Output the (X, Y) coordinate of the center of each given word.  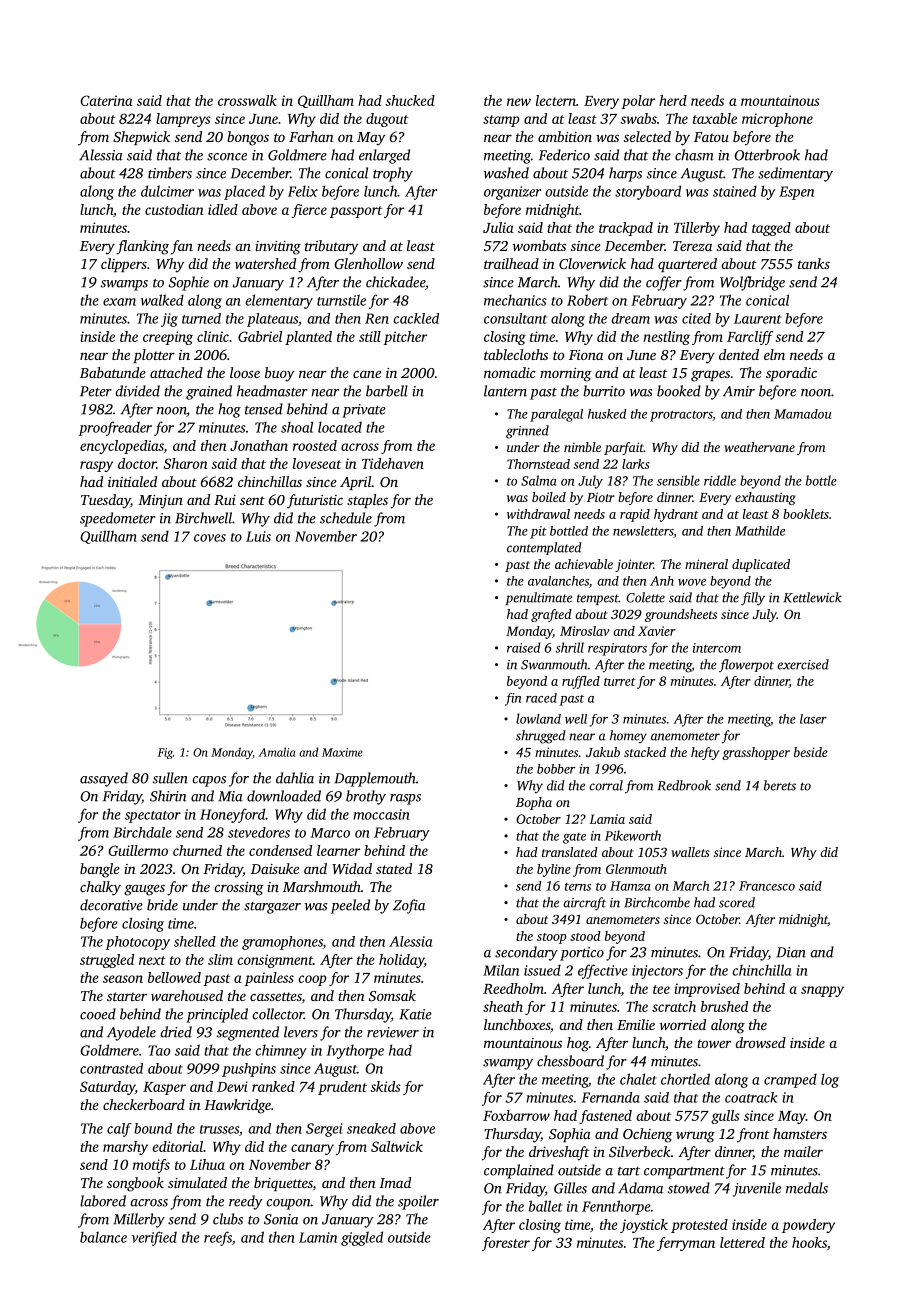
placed (244, 192)
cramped (790, 1080)
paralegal (556, 415)
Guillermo (138, 850)
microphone (777, 120)
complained (519, 1171)
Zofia (409, 906)
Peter (96, 391)
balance (103, 1237)
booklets (806, 514)
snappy (822, 991)
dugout (387, 120)
